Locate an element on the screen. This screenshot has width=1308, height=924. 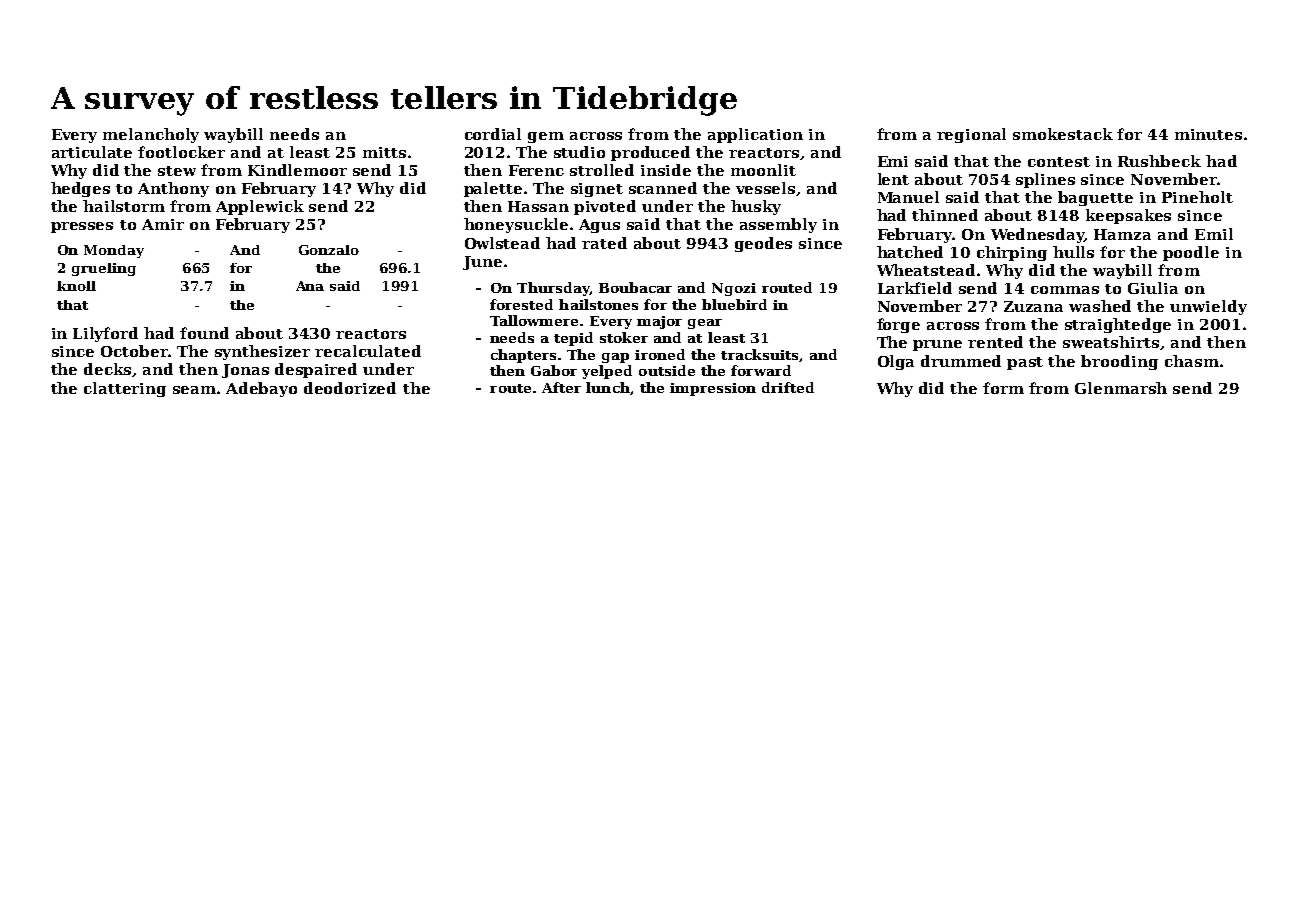
smokestack is located at coordinates (1063, 134).
